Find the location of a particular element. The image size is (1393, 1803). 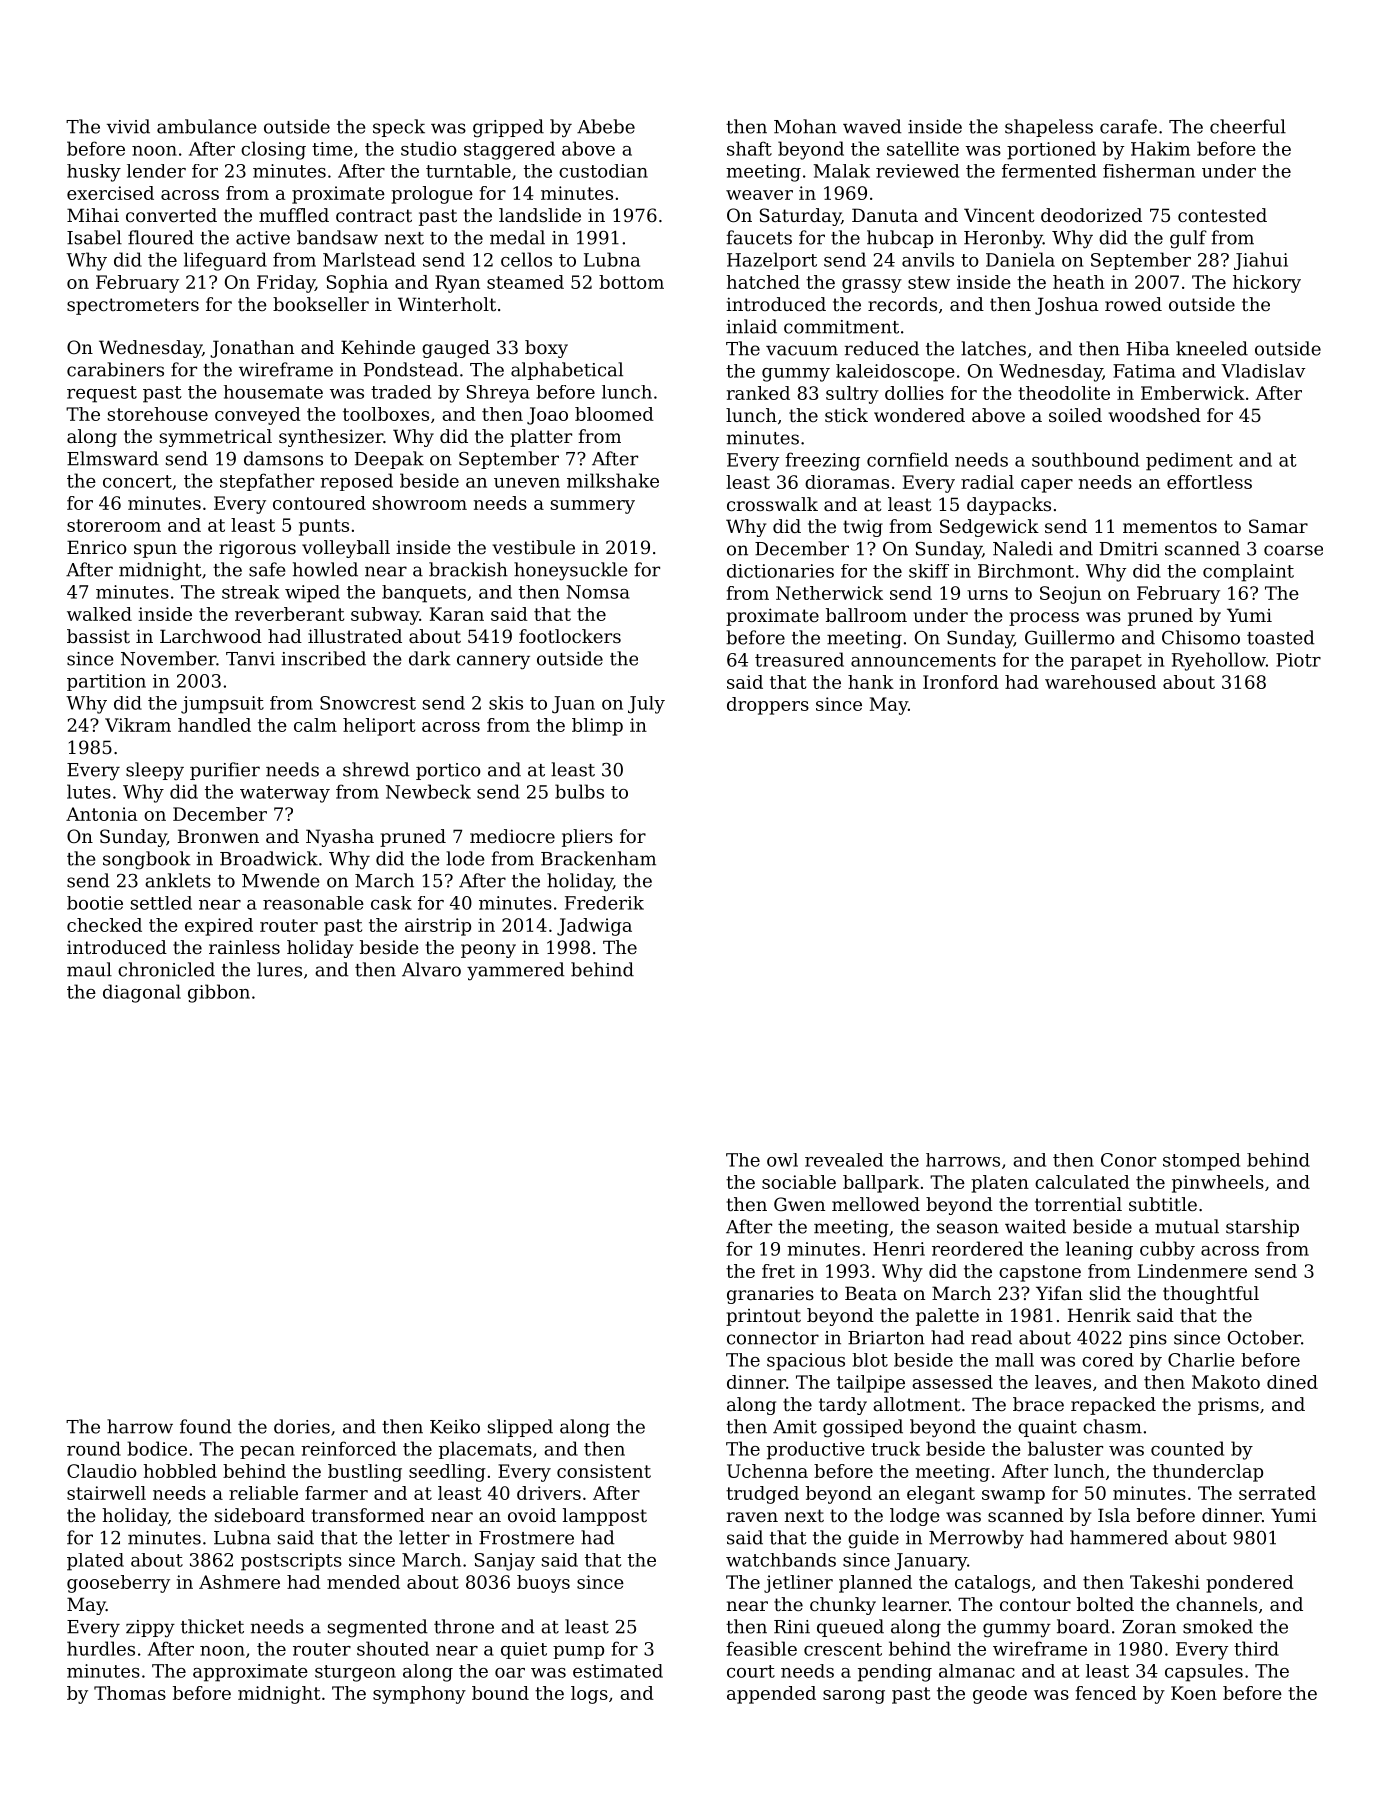

Ironford is located at coordinates (961, 682).
